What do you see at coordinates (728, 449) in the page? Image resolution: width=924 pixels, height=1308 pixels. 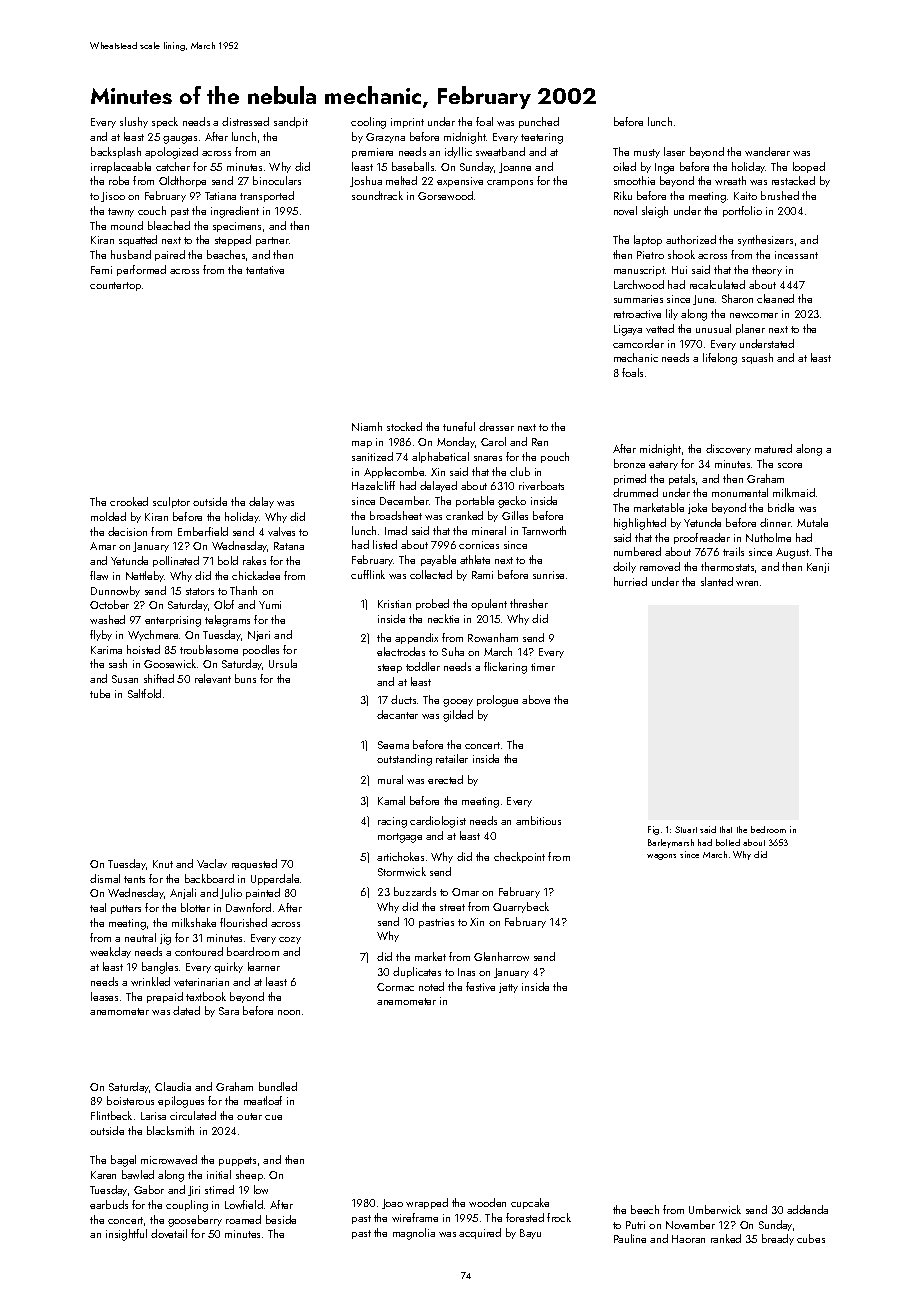 I see `discovery` at bounding box center [728, 449].
